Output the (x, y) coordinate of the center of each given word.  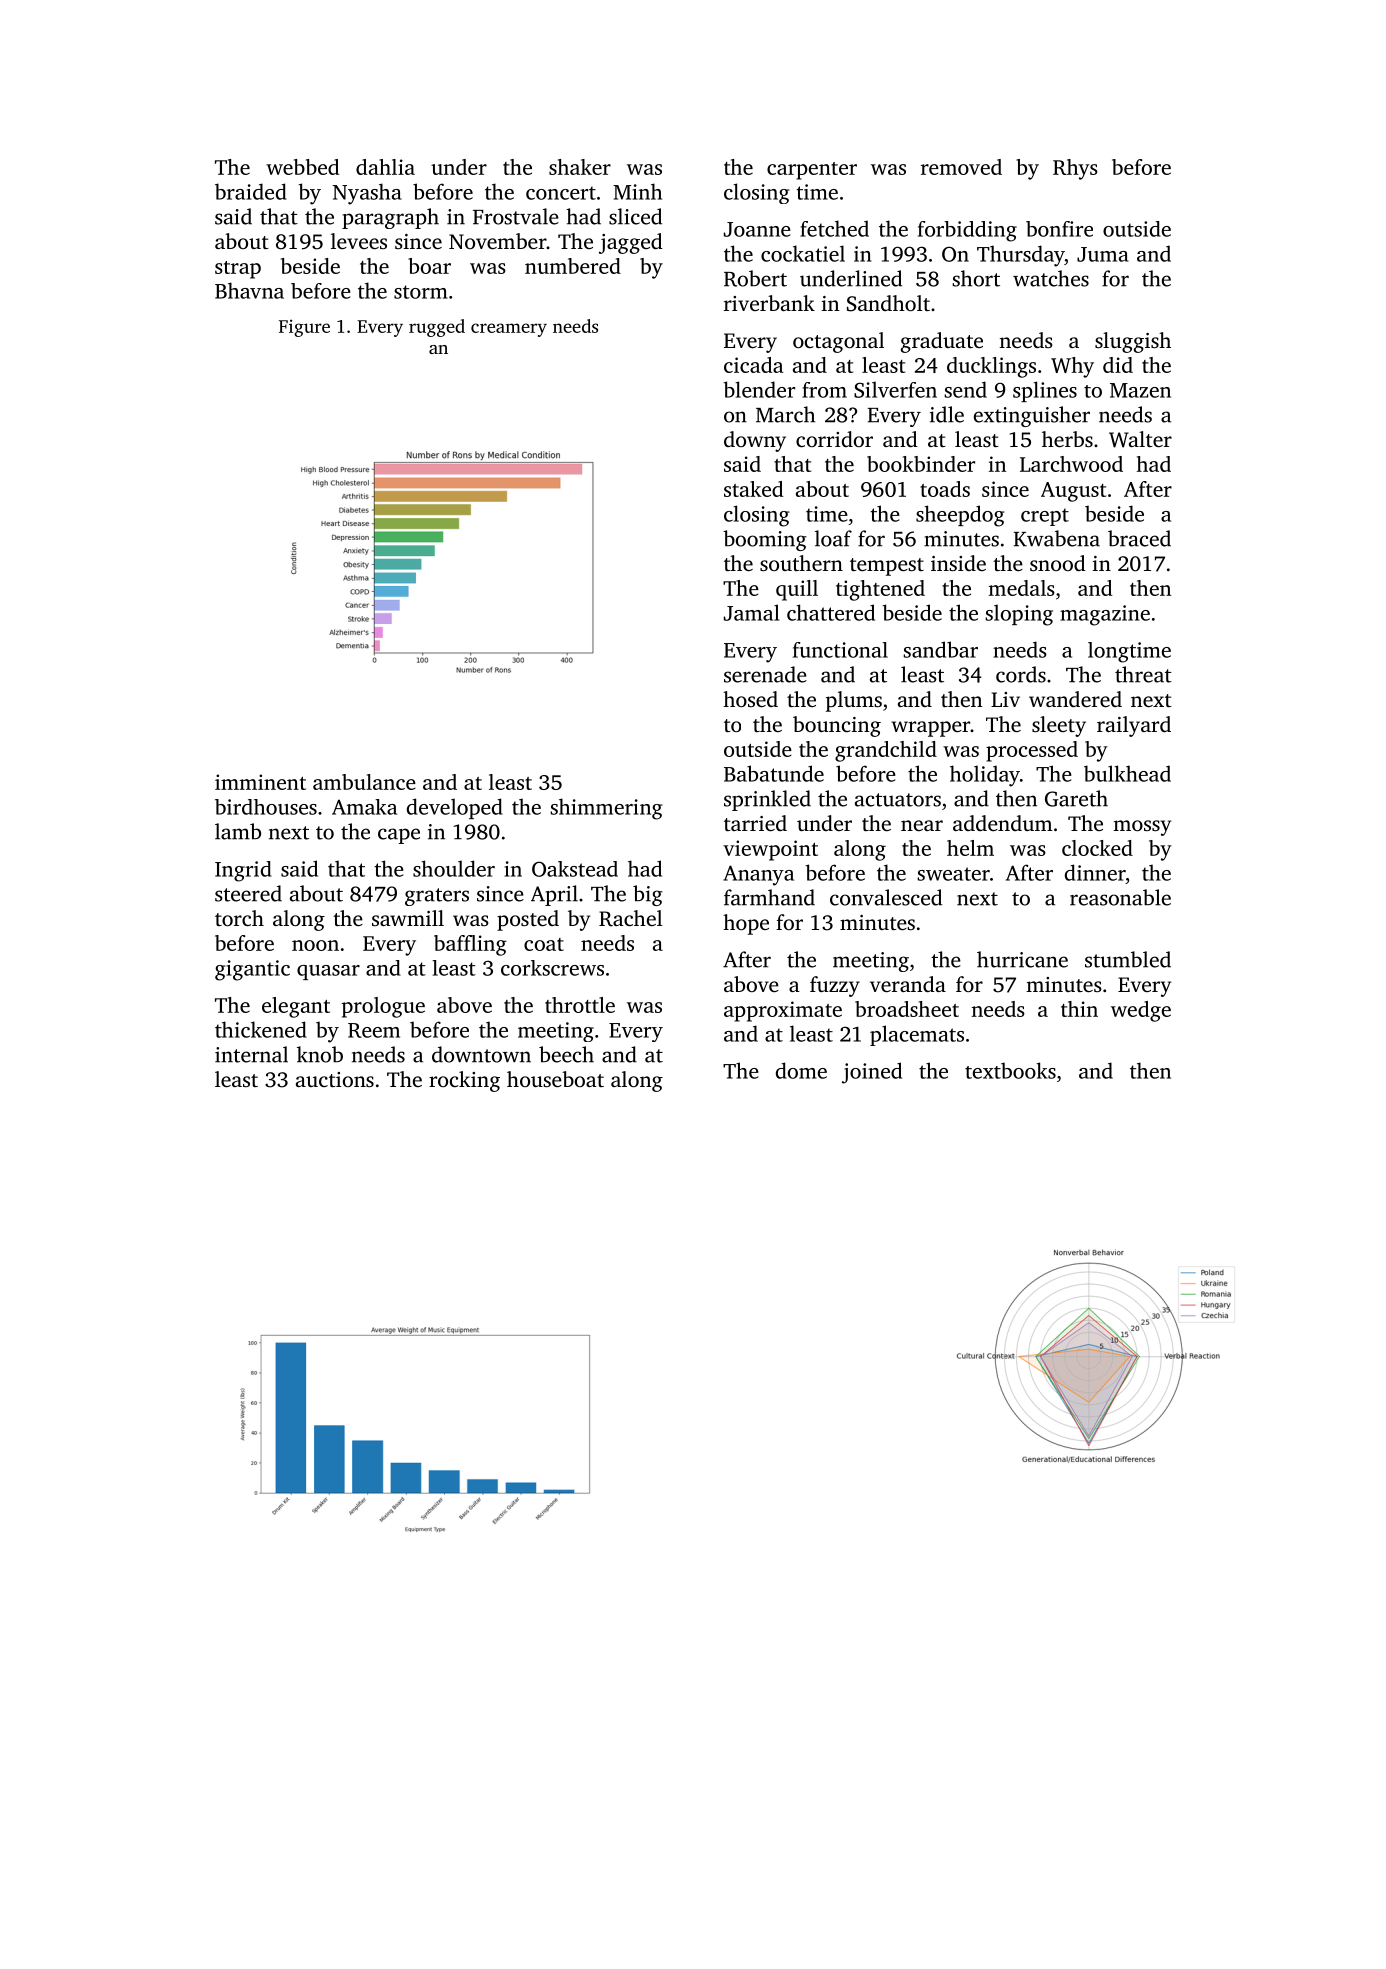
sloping (1019, 615)
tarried (755, 823)
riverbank (769, 303)
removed (961, 167)
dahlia (385, 167)
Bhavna (249, 290)
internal (251, 1054)
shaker (580, 167)
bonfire (1059, 229)
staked (753, 489)
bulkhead (1127, 773)
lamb (238, 831)
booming (765, 540)
